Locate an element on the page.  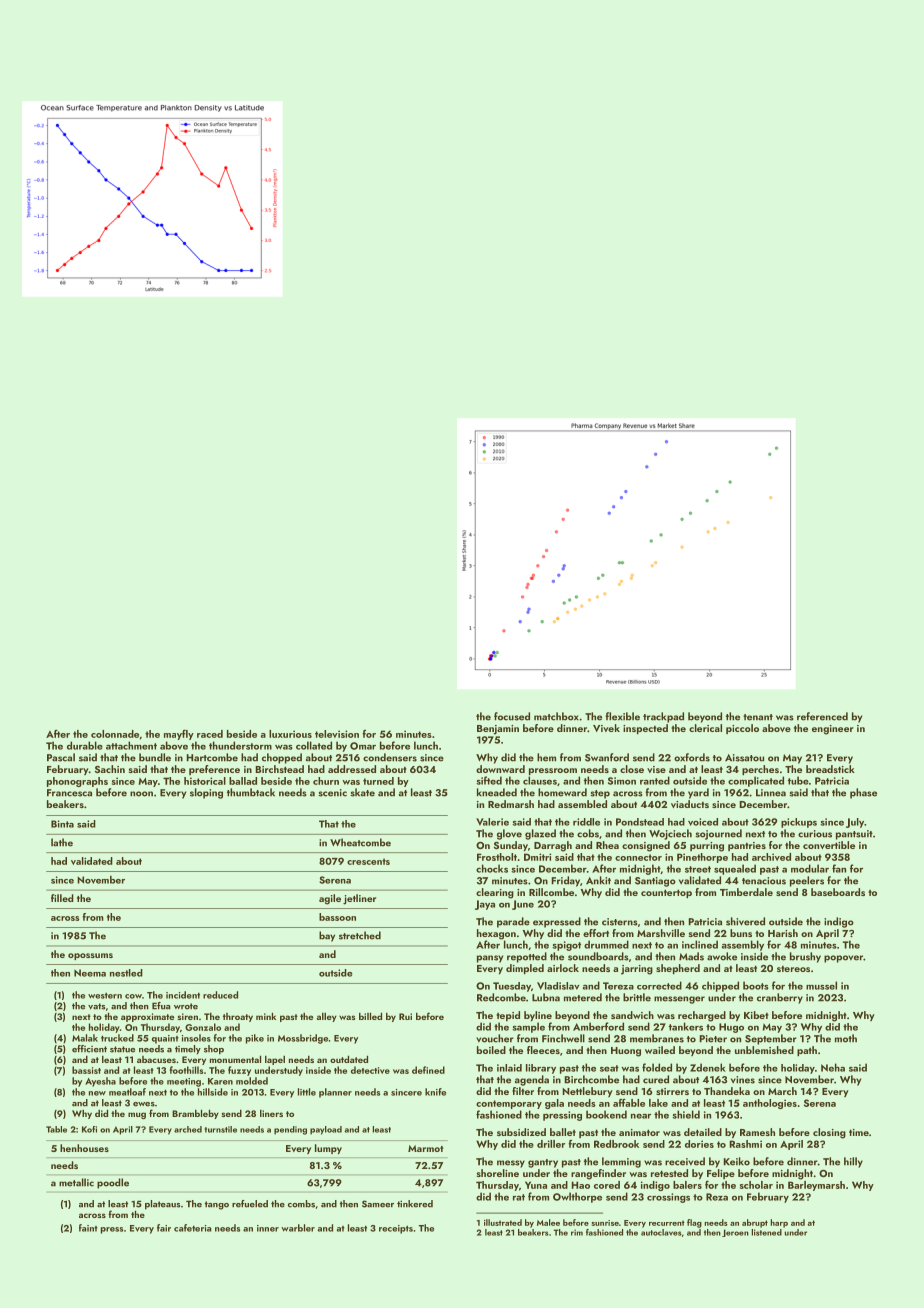
moth is located at coordinates (846, 1038).
